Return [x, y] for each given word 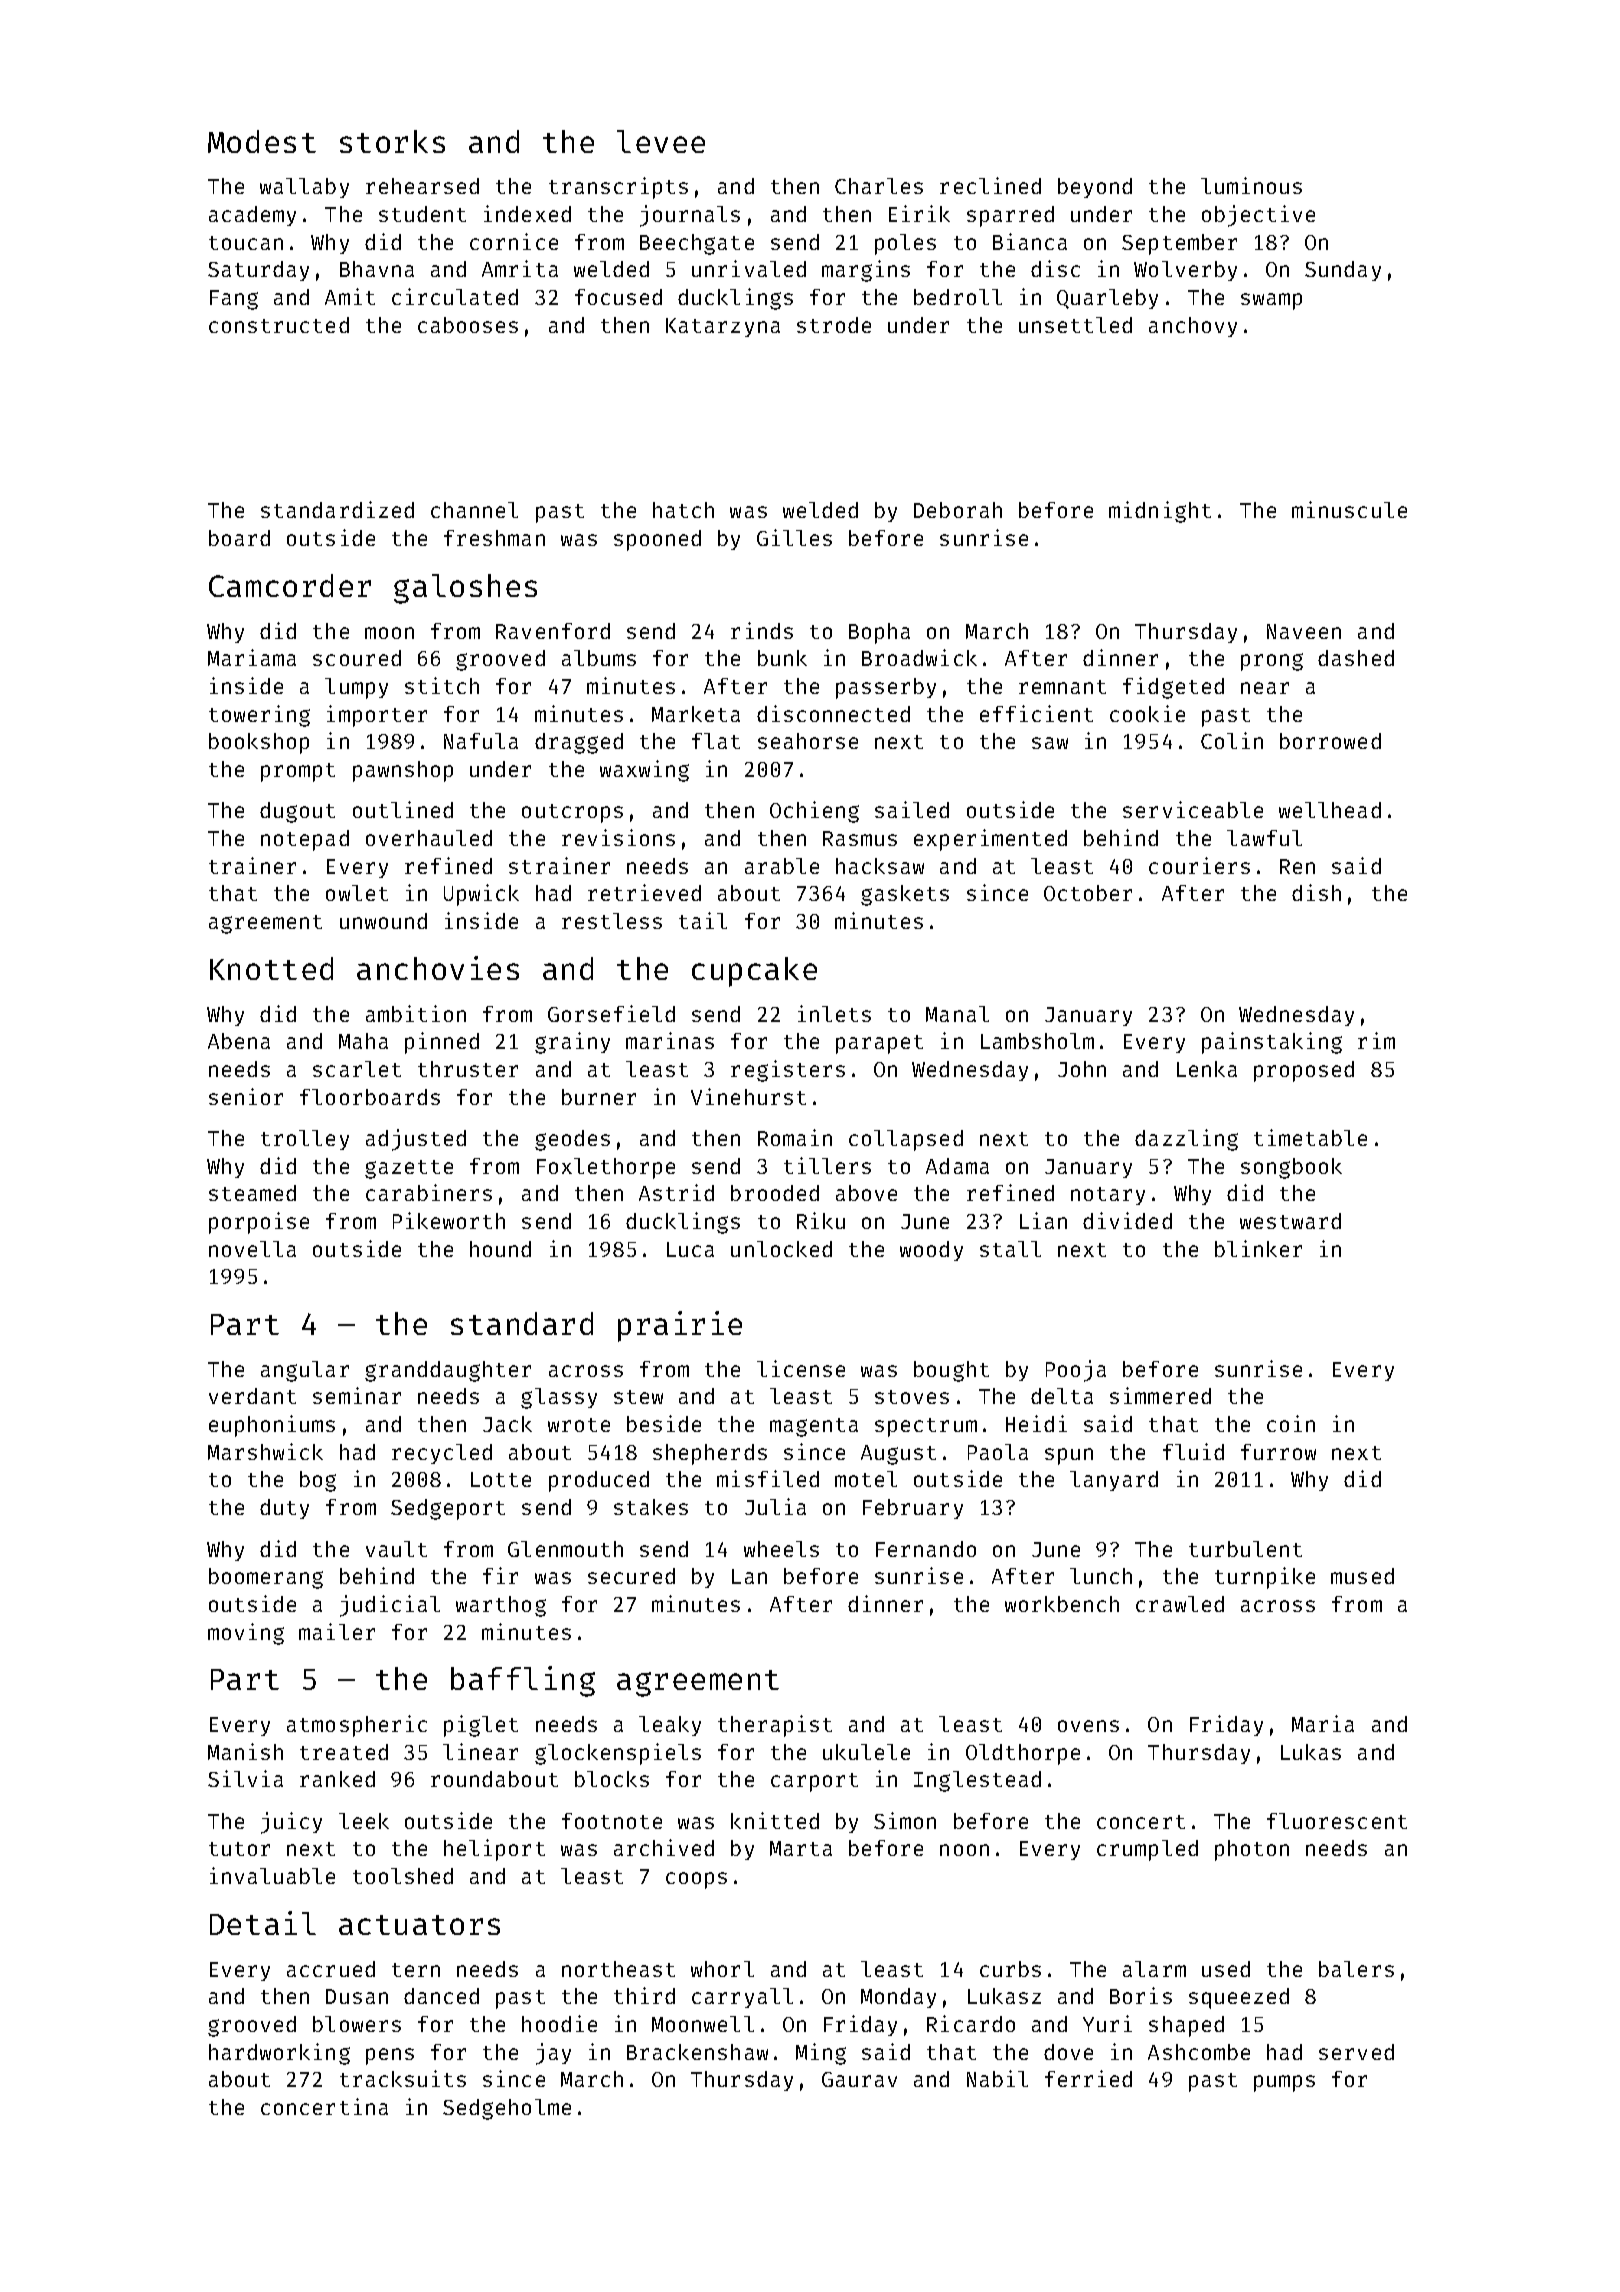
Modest [262, 141]
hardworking [279, 2054]
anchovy [1193, 327]
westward [1290, 1221]
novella [252, 1249]
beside [664, 1423]
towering [259, 716]
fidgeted [1173, 688]
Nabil [997, 2078]
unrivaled [749, 268]
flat [716, 741]
